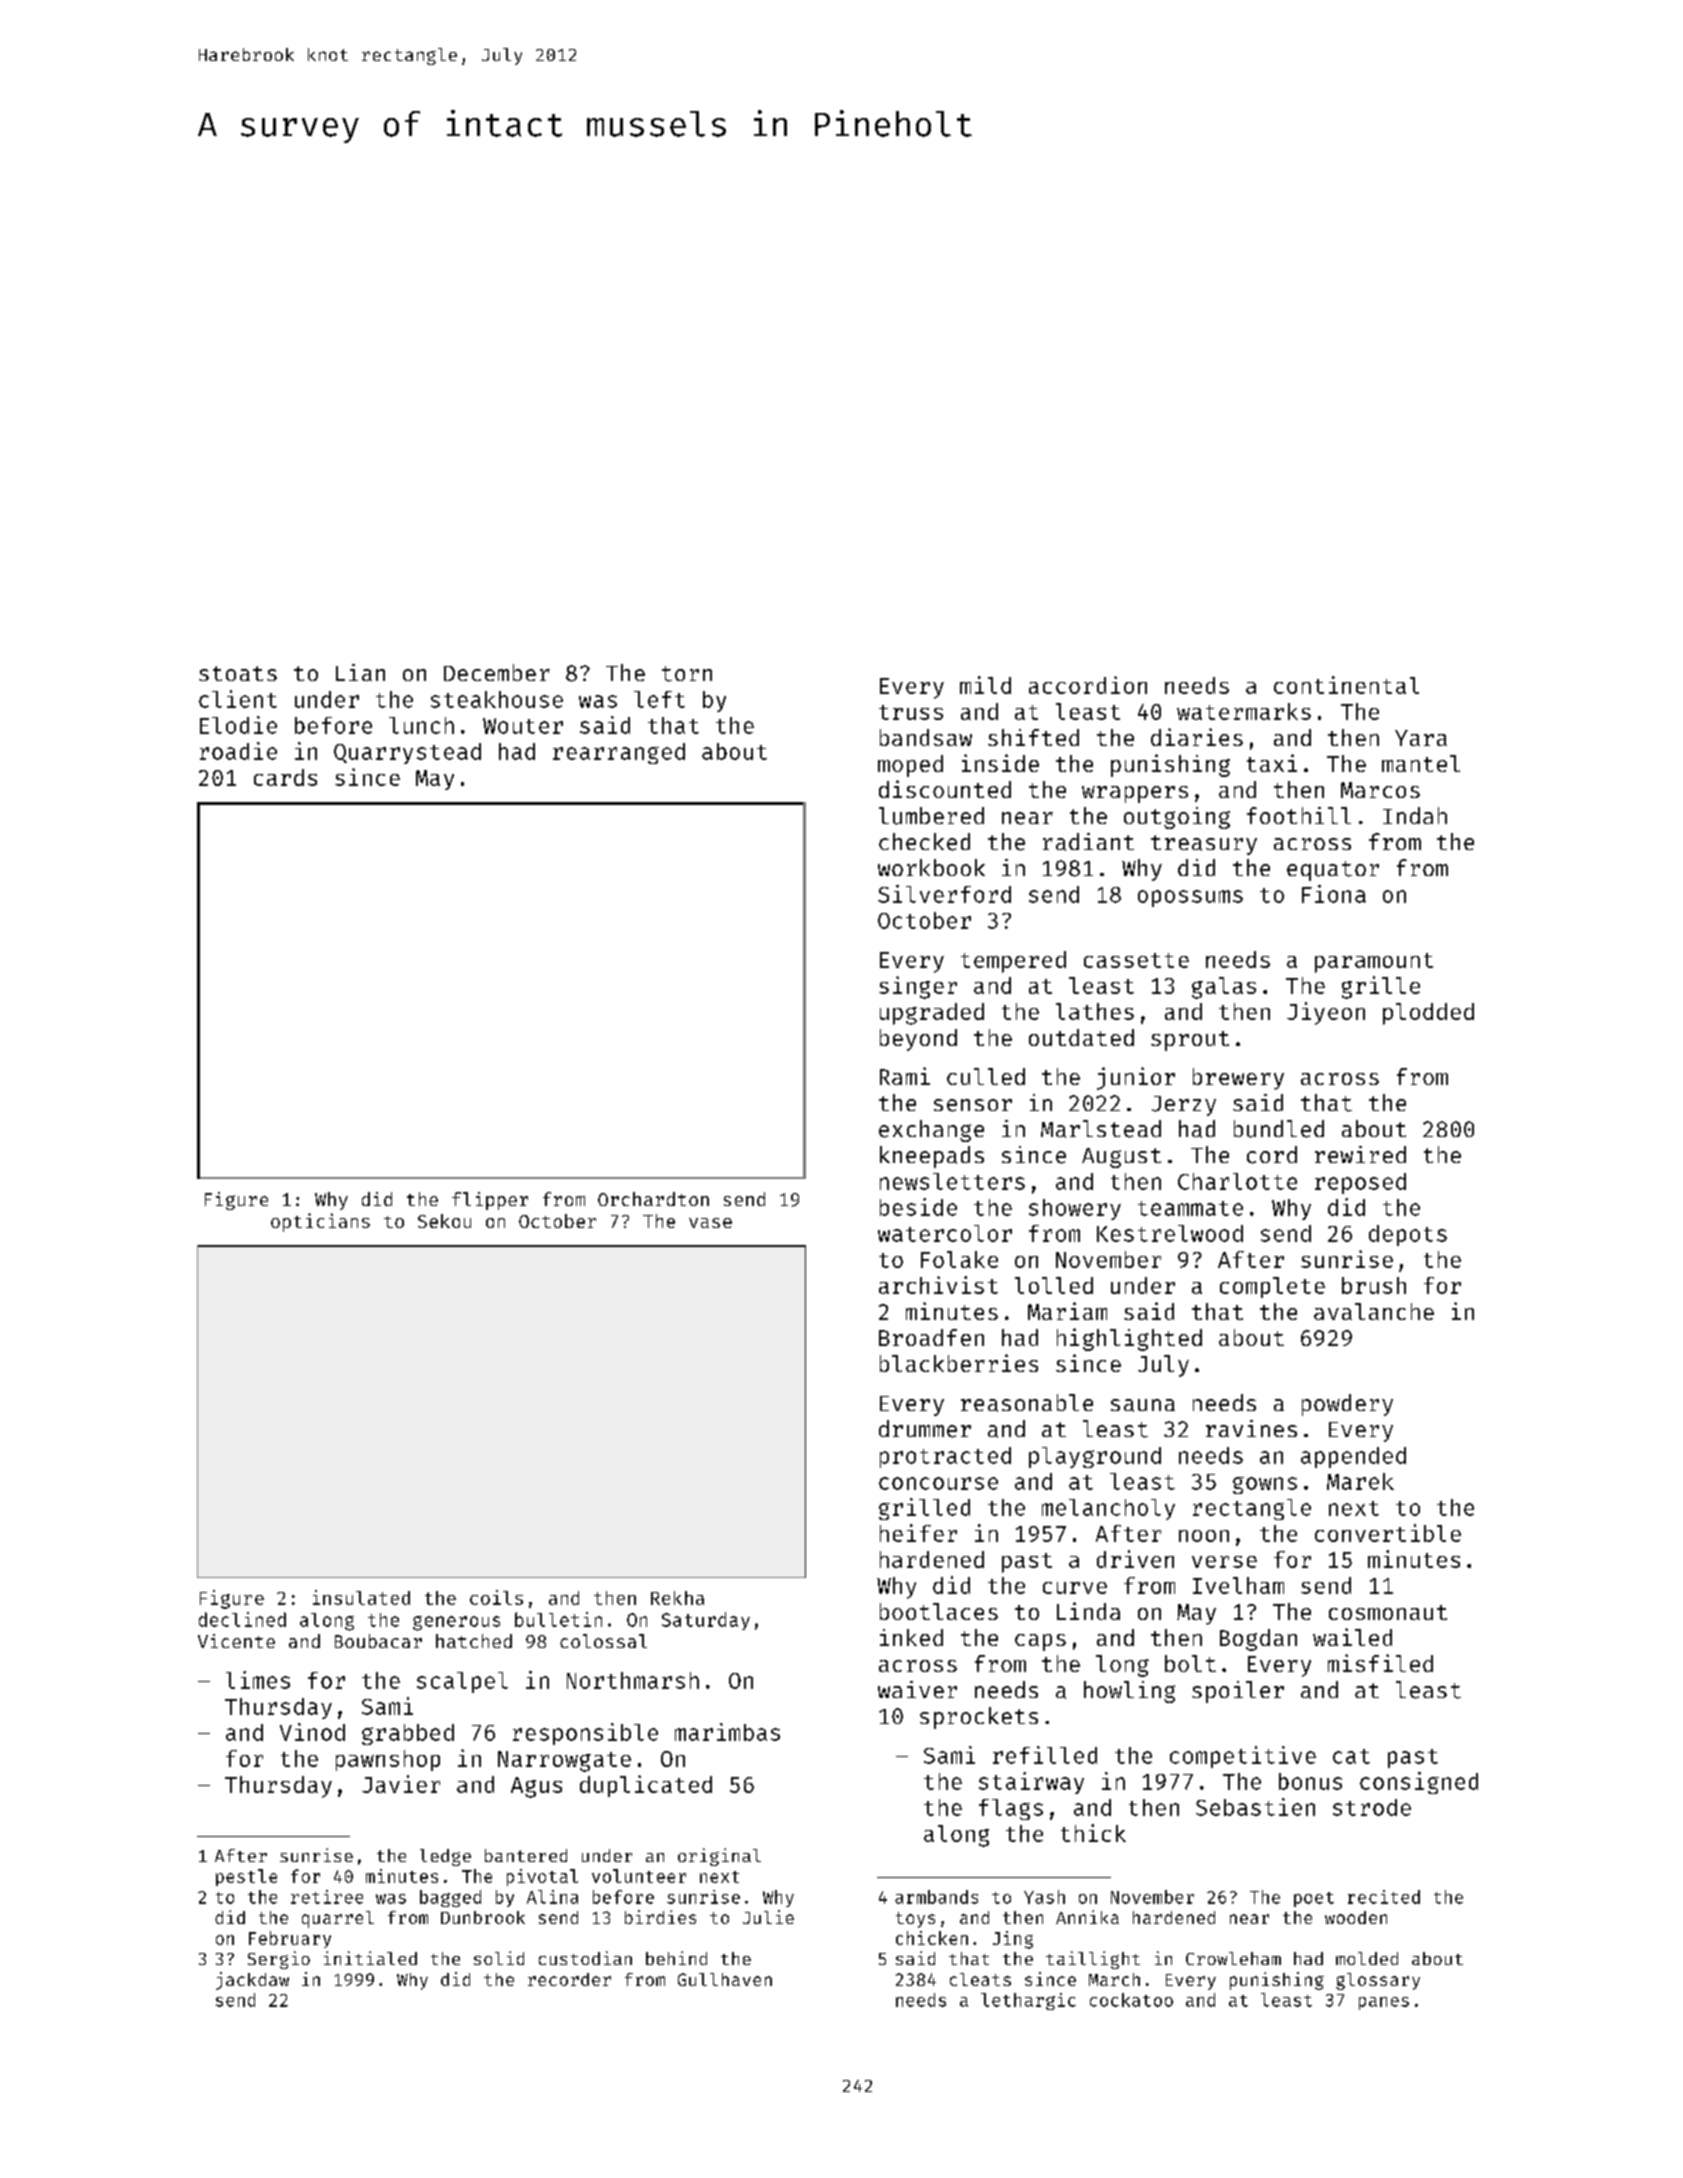 This page has height=2178, width=1683. I want to click on watermarks, so click(1244, 711).
